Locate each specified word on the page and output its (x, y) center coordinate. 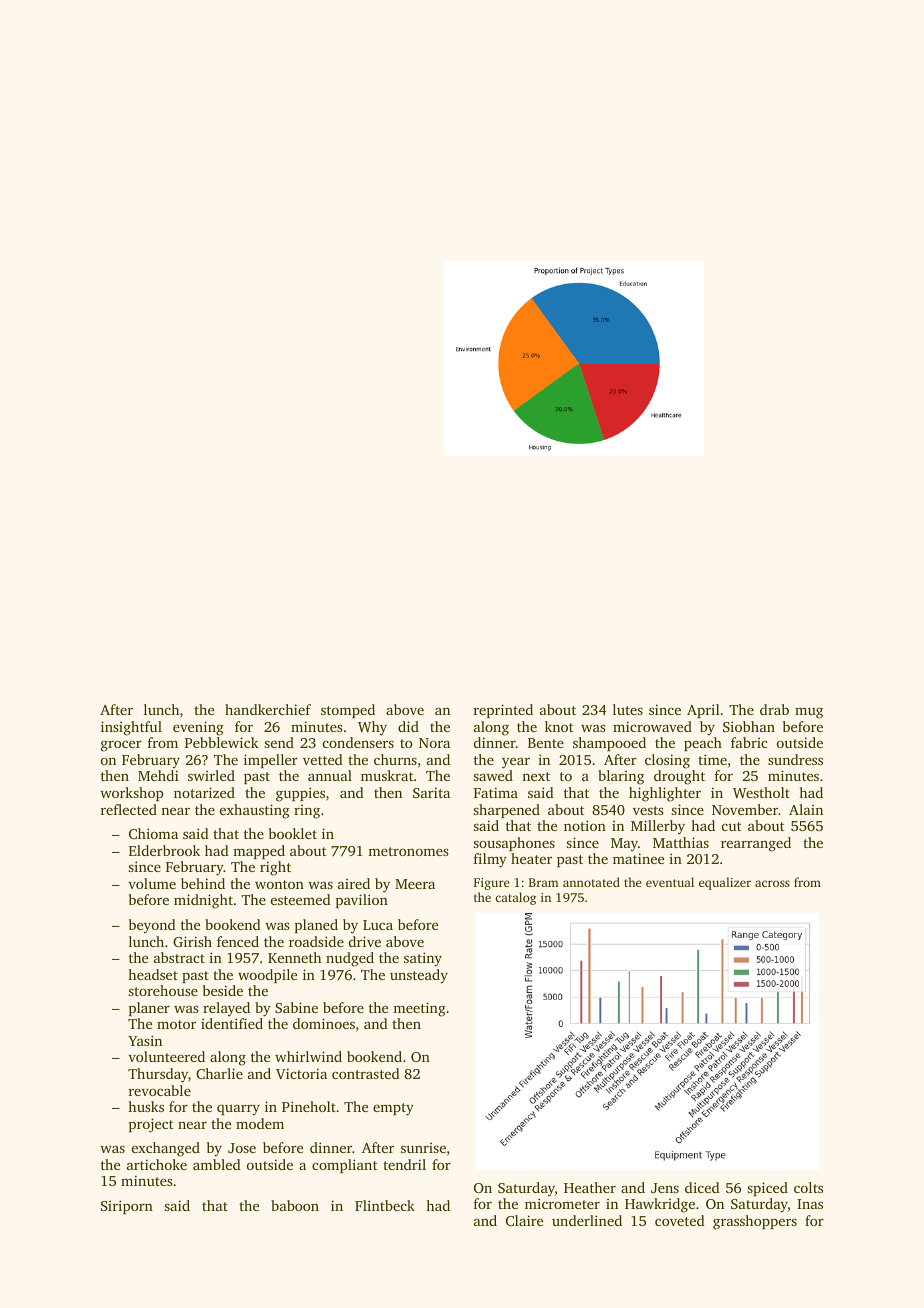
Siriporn (127, 1207)
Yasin (145, 1040)
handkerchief (268, 709)
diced (702, 1187)
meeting (419, 1009)
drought (679, 777)
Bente (546, 743)
